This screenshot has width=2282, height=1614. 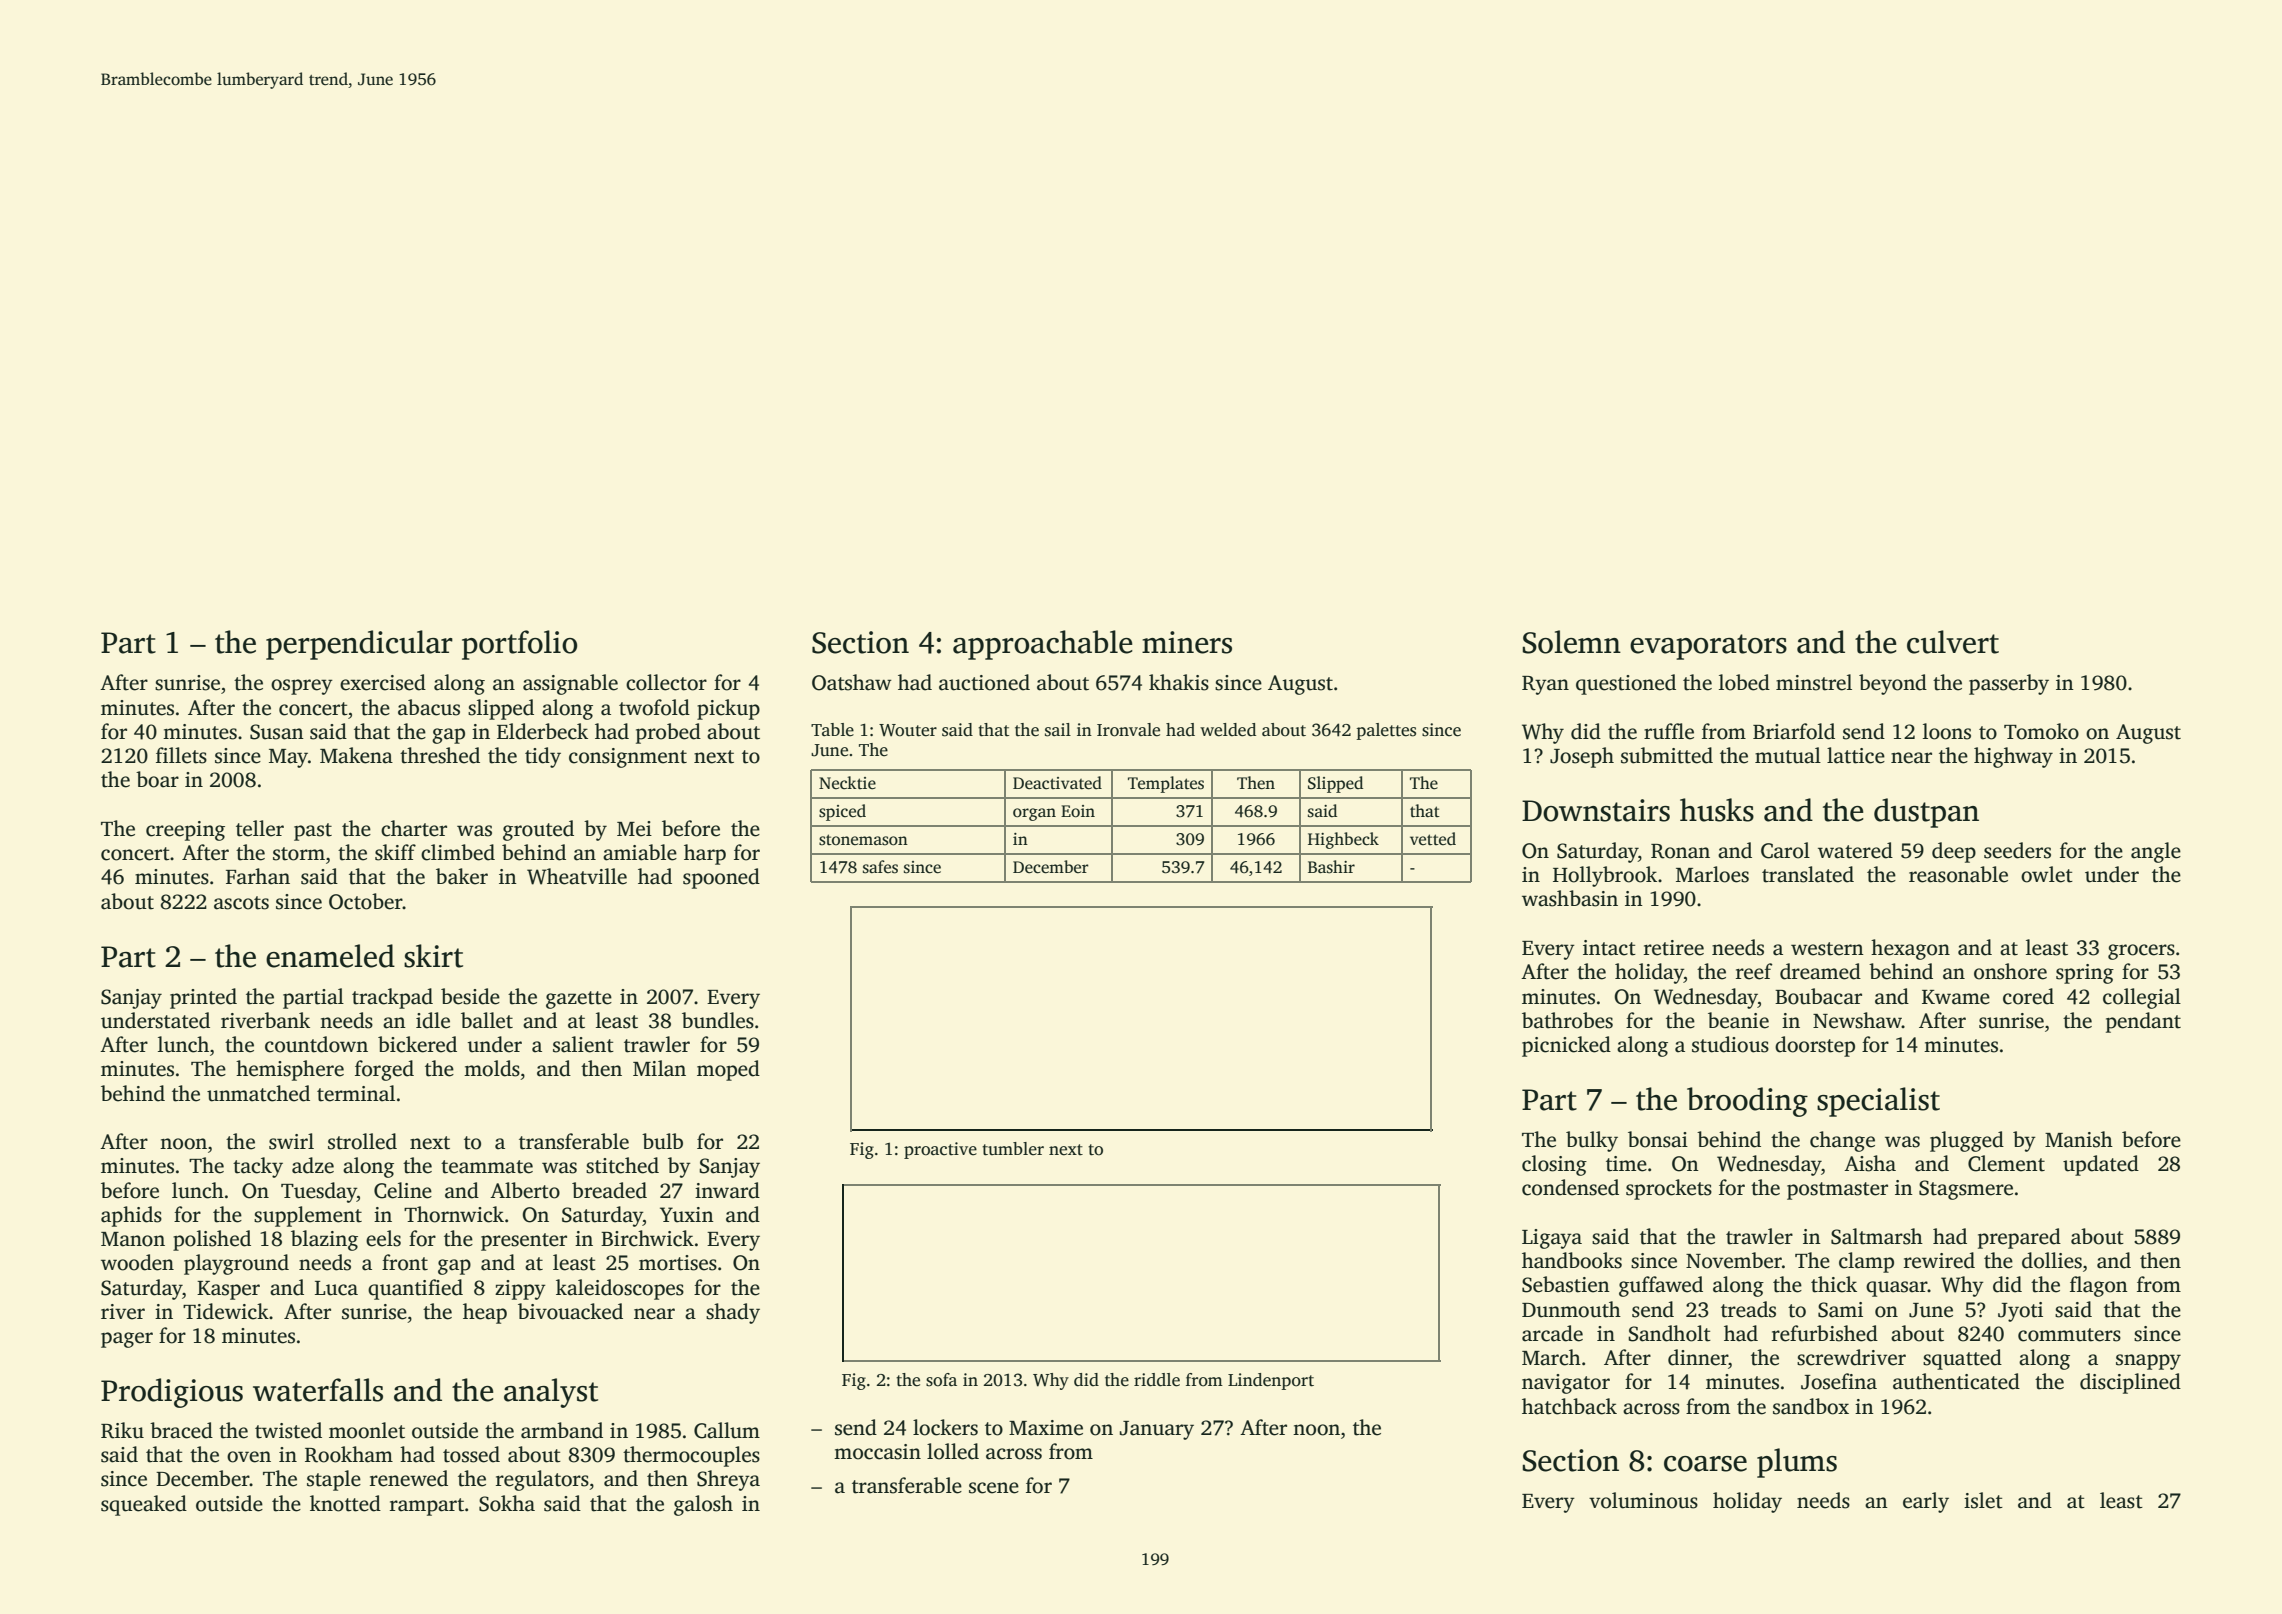 I want to click on change, so click(x=1842, y=1141).
